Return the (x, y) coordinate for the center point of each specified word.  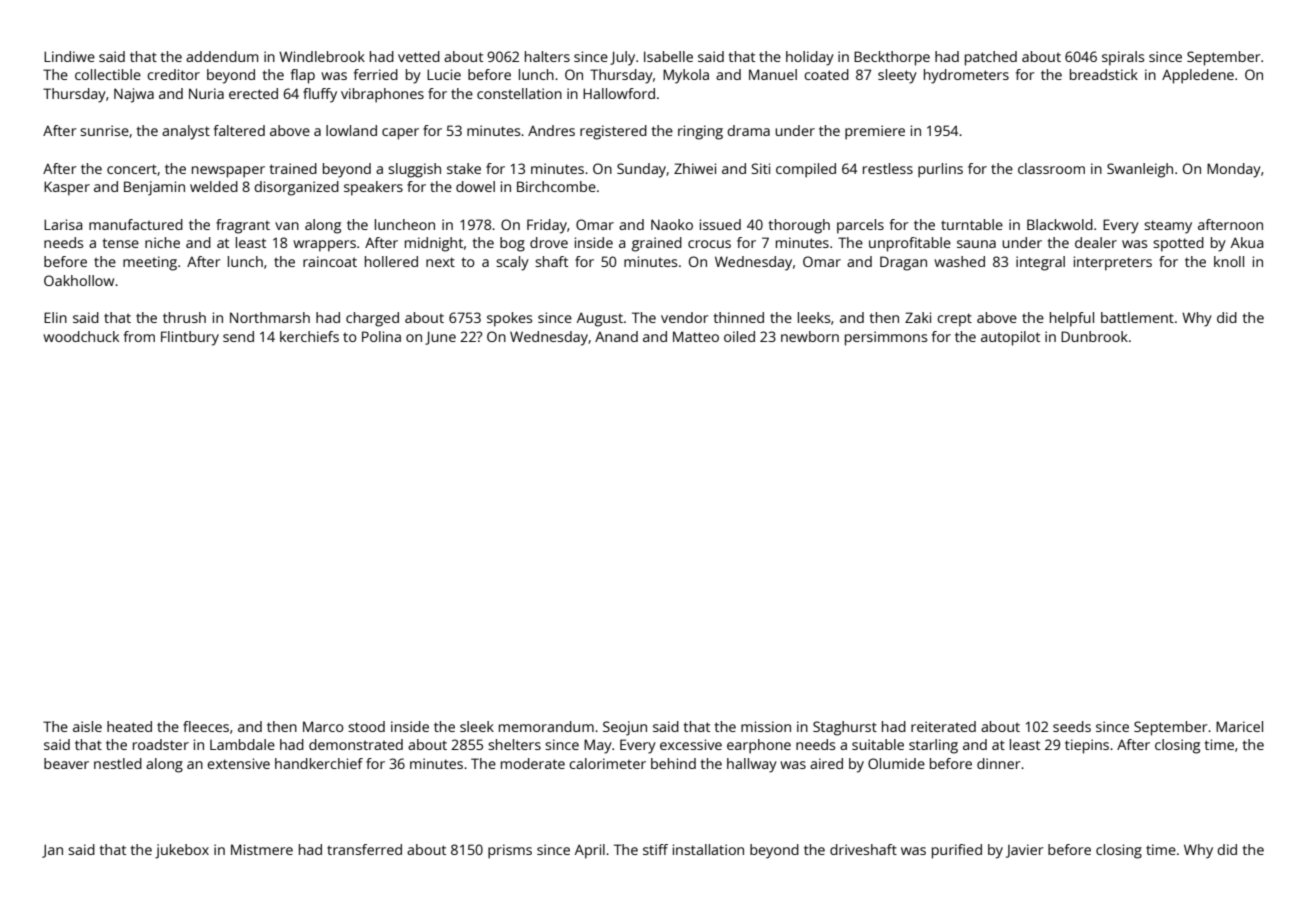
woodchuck (81, 336)
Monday (1234, 170)
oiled (739, 336)
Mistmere (262, 849)
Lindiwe (69, 56)
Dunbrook (1094, 336)
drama (748, 130)
